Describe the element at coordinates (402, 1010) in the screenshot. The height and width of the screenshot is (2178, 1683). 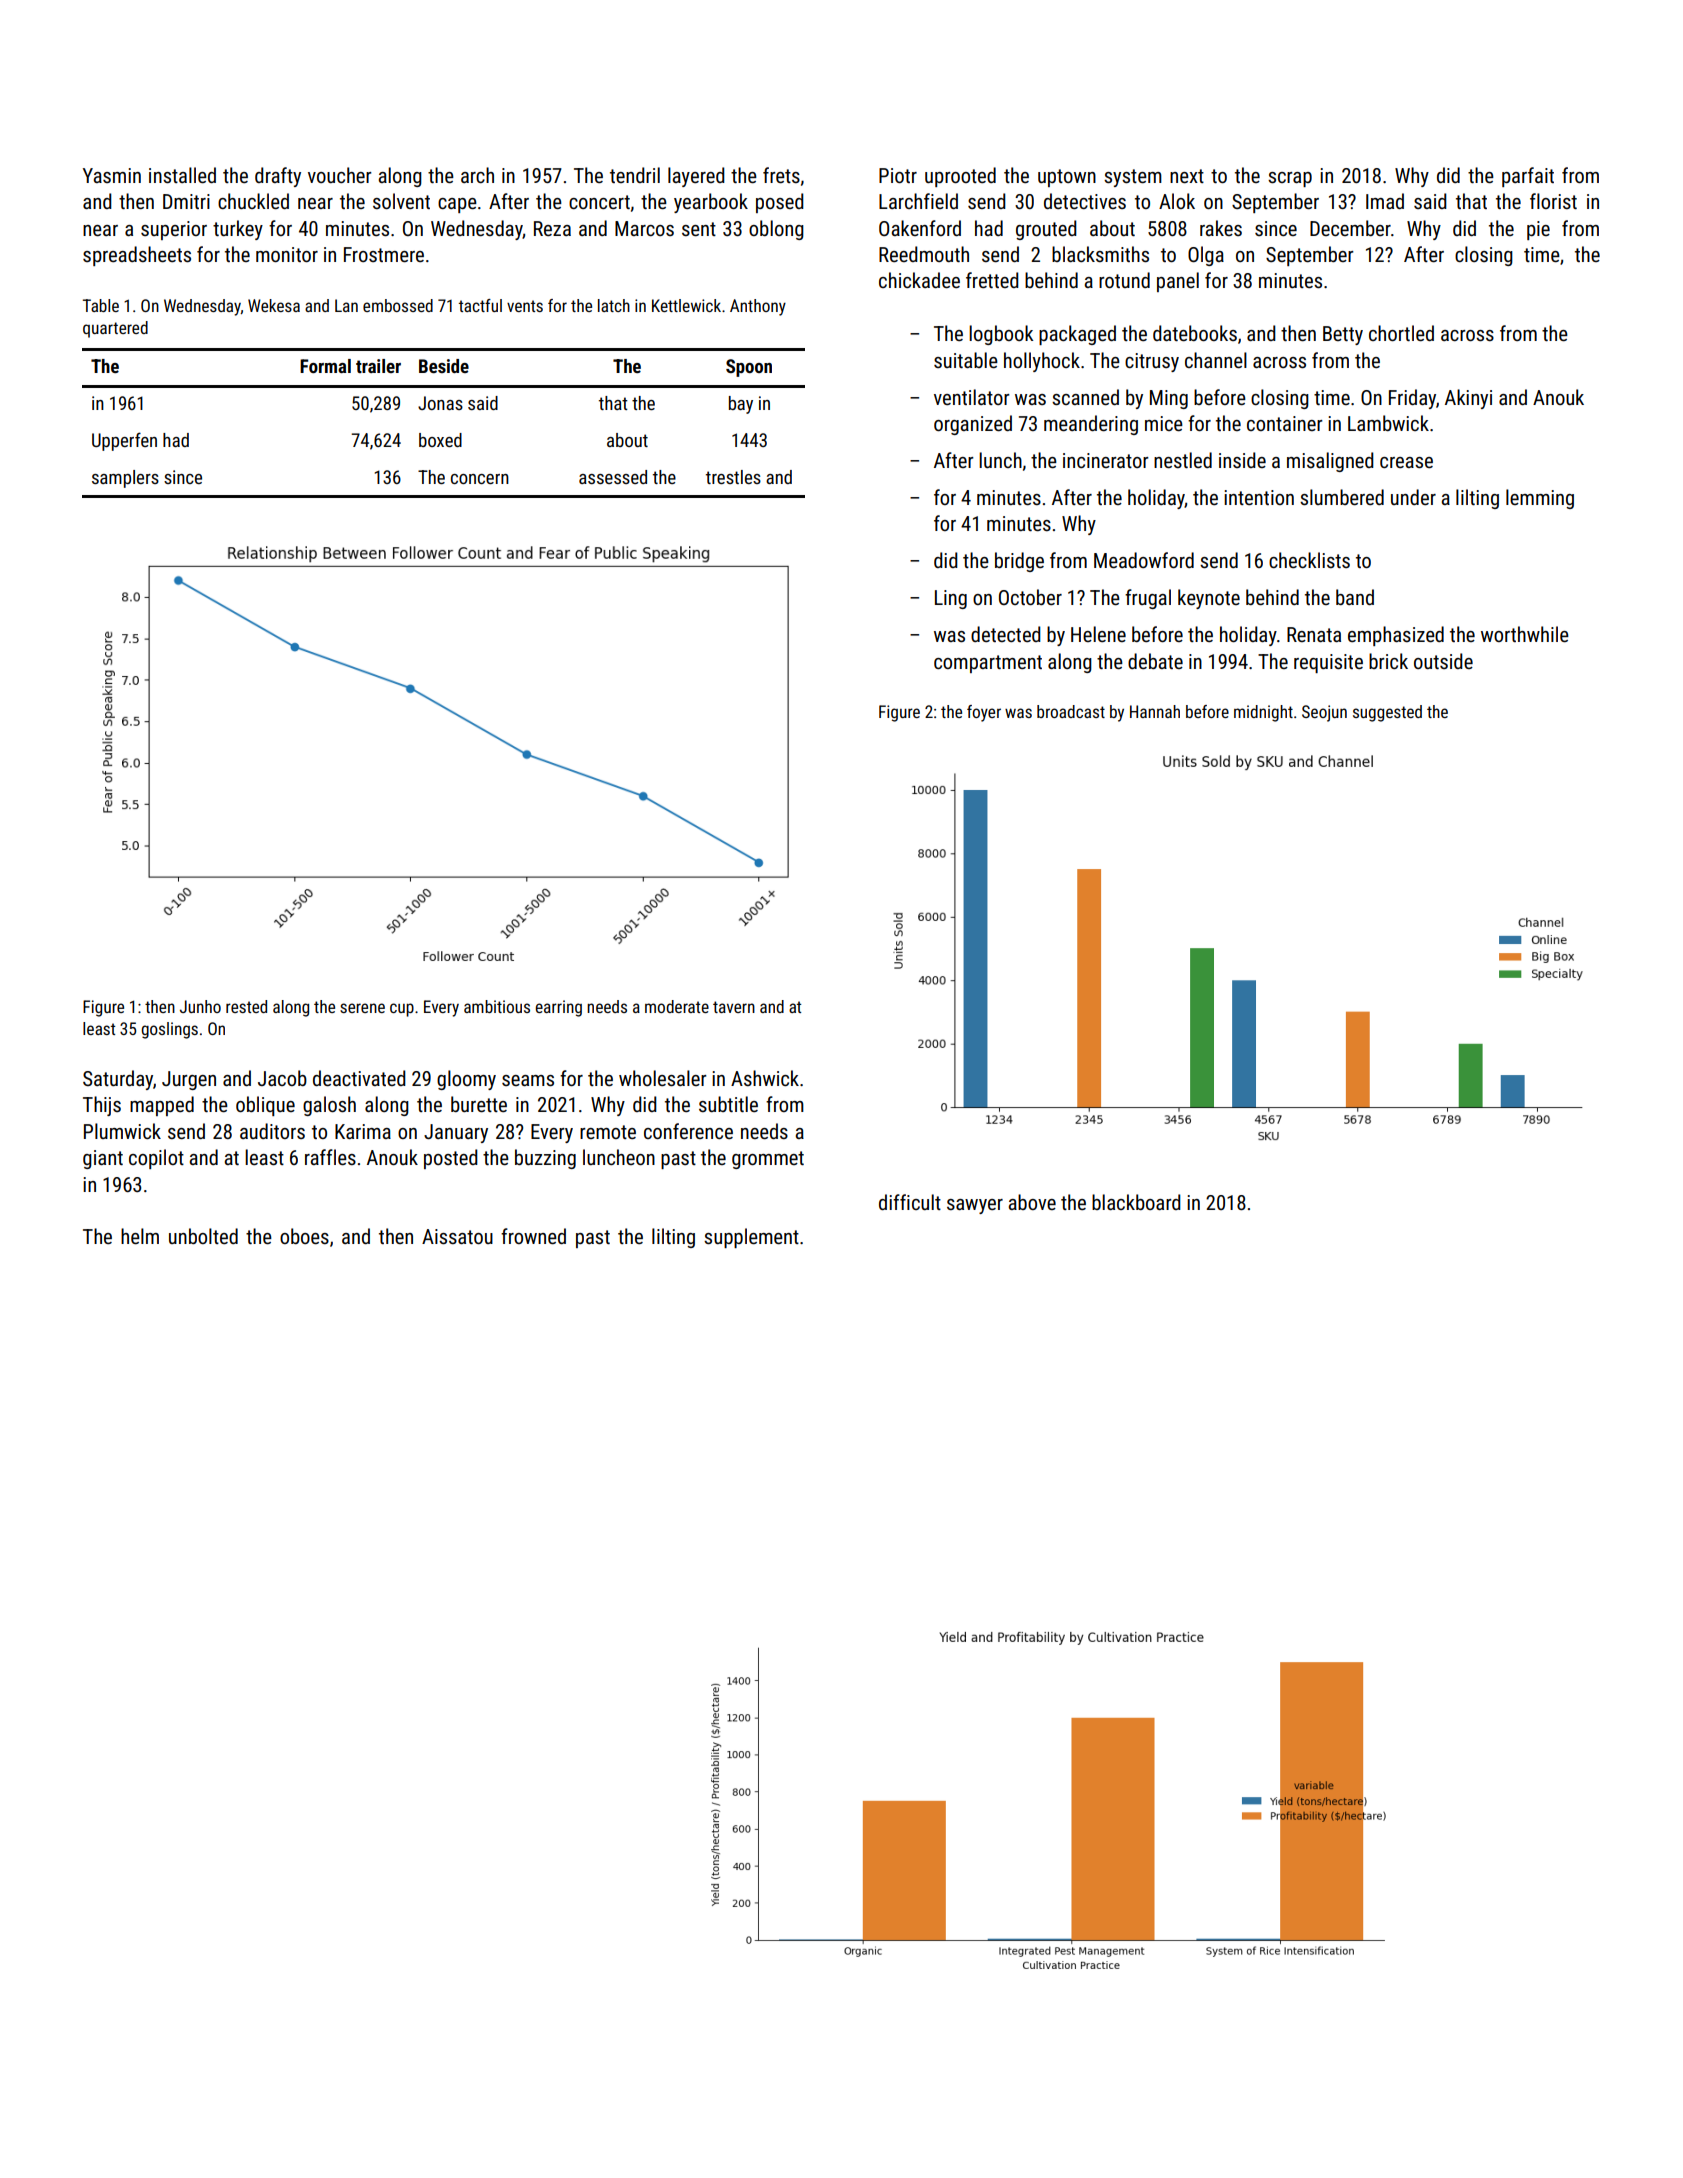
I see `cup` at that location.
